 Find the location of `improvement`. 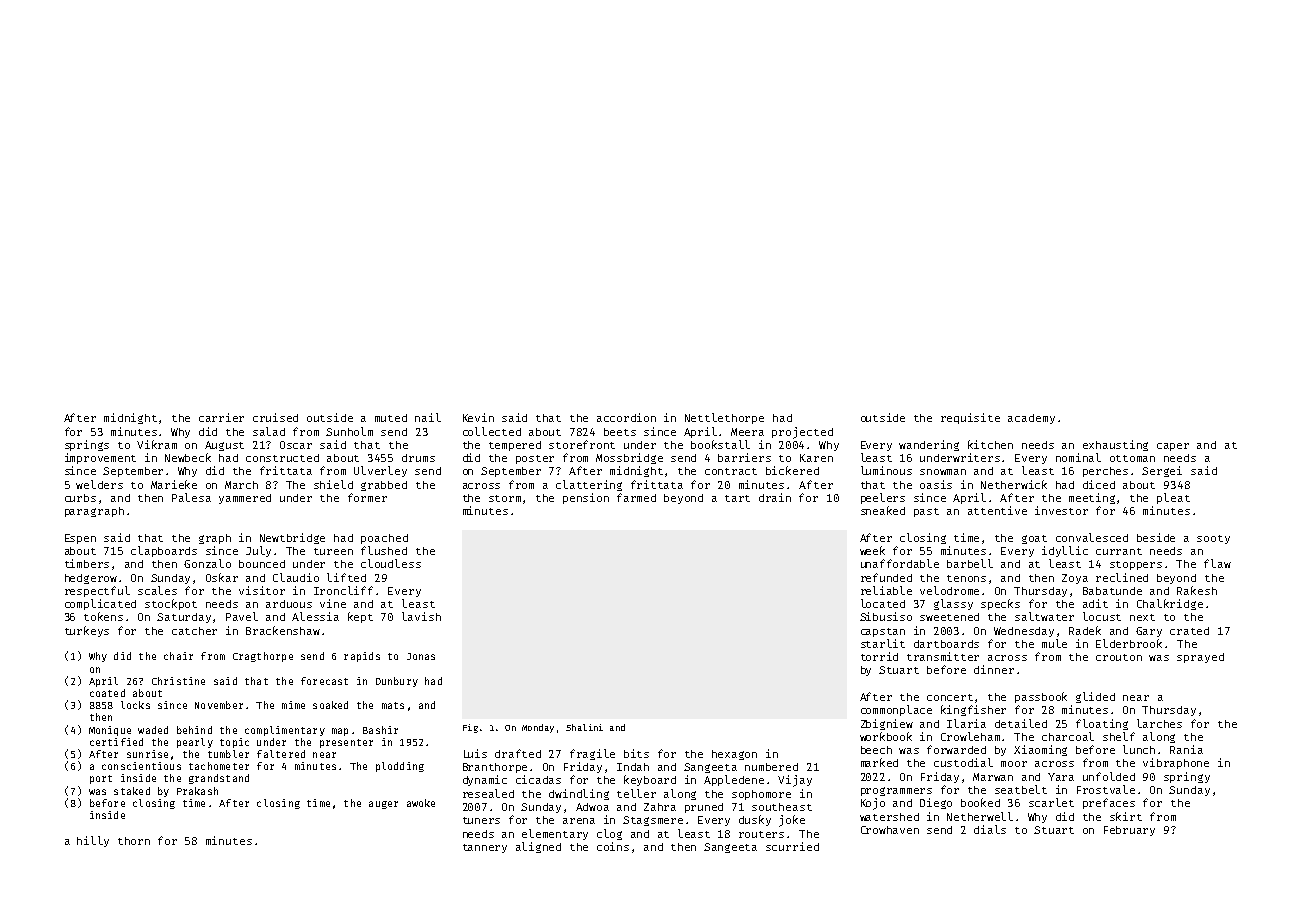

improvement is located at coordinates (100, 458).
